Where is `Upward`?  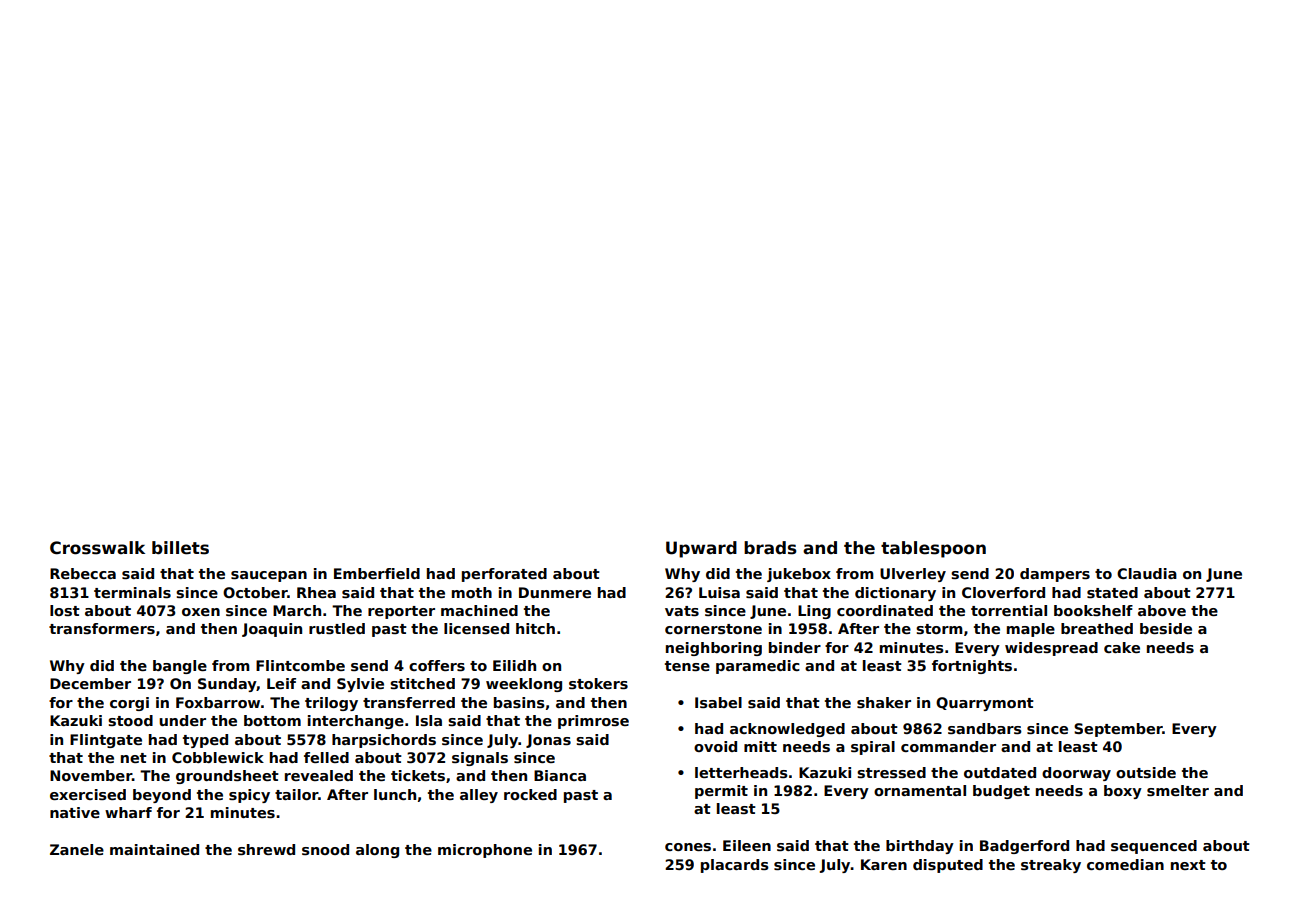 Upward is located at coordinates (701, 549).
